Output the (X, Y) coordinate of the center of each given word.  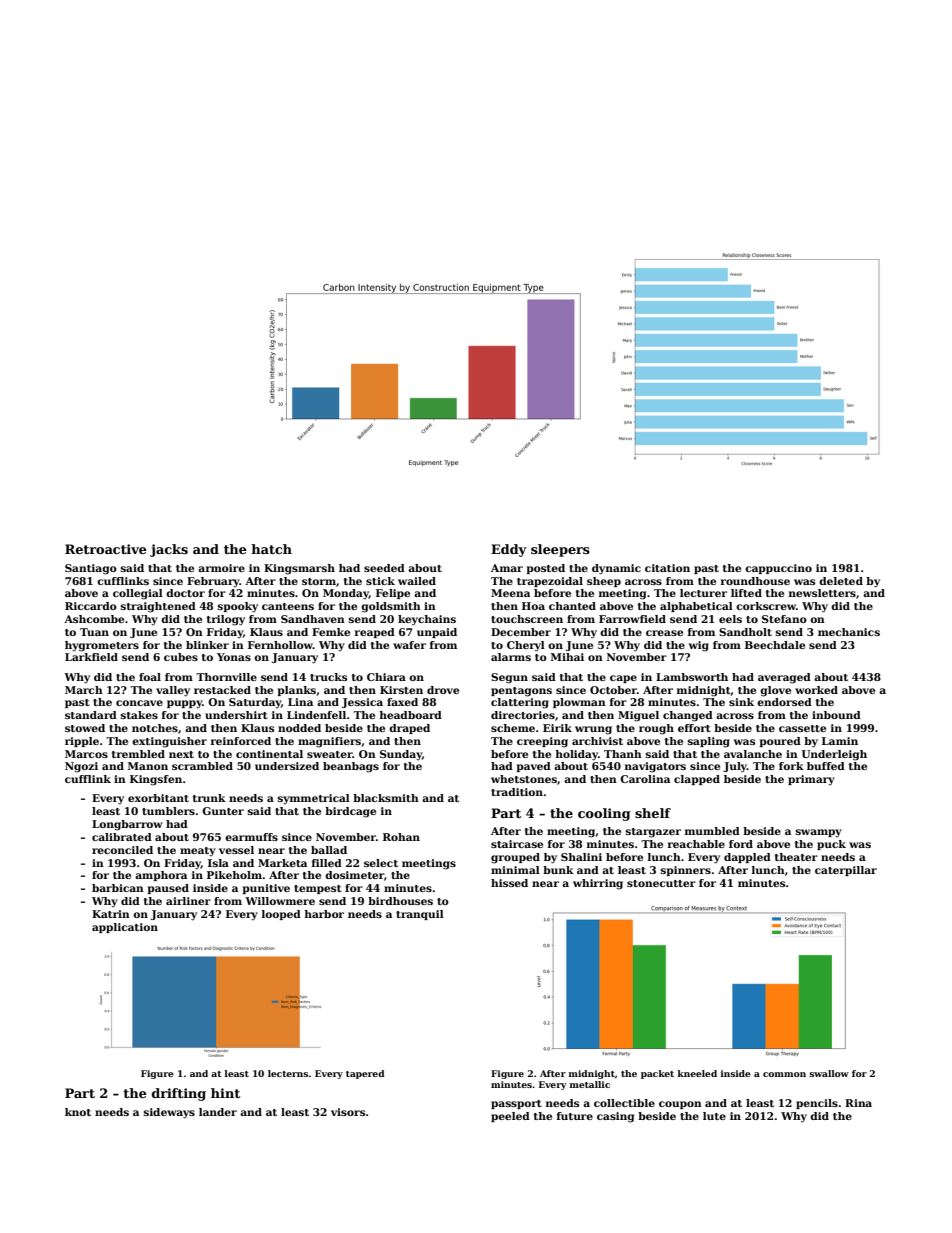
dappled (747, 858)
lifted (746, 593)
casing (615, 1117)
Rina (858, 1103)
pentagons (521, 692)
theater (796, 857)
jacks (169, 550)
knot (78, 1112)
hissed (509, 883)
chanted (572, 606)
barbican (118, 888)
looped (281, 915)
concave (139, 703)
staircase (517, 844)
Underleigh (834, 755)
